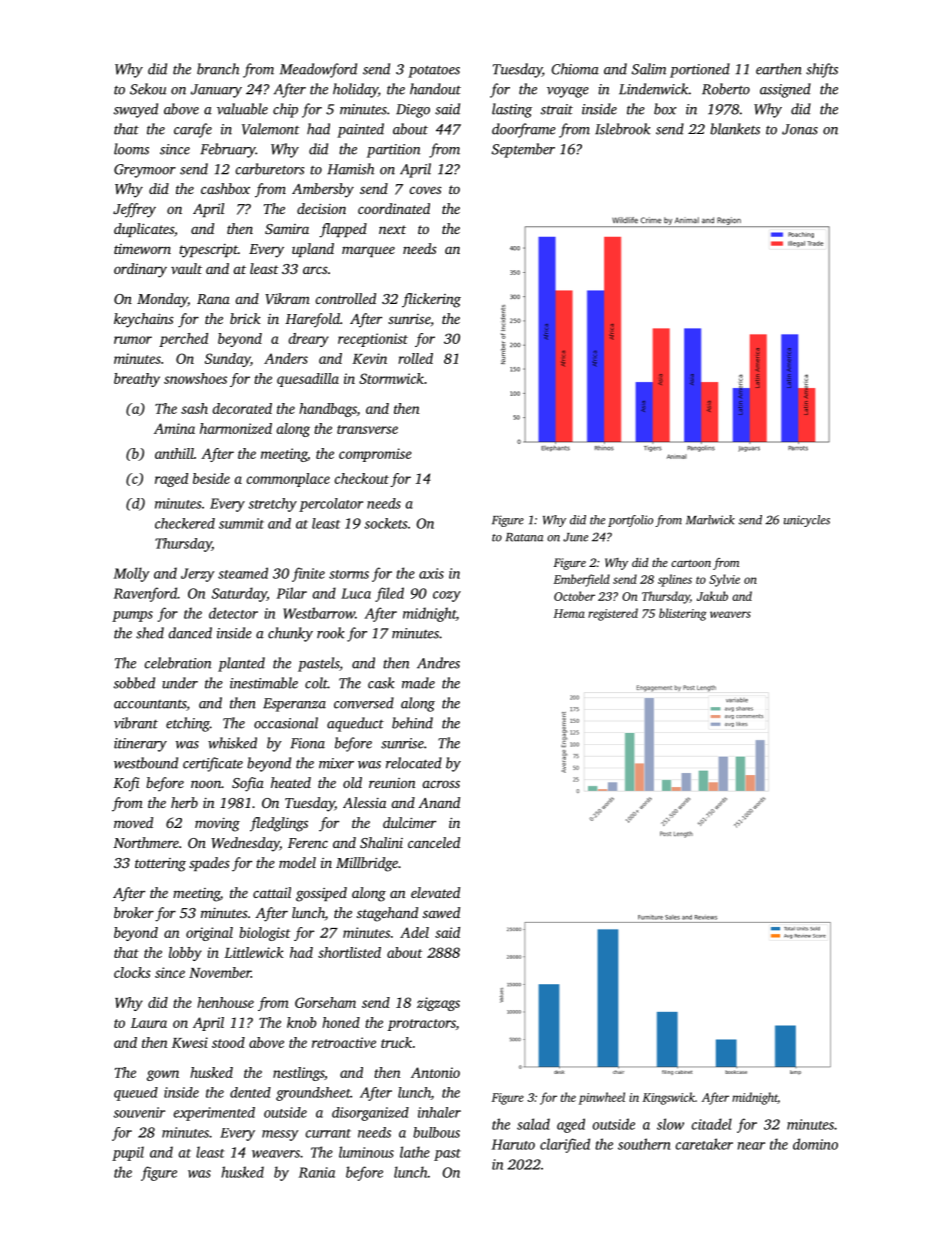 The image size is (952, 1233). I want to click on Hema, so click(569, 613).
